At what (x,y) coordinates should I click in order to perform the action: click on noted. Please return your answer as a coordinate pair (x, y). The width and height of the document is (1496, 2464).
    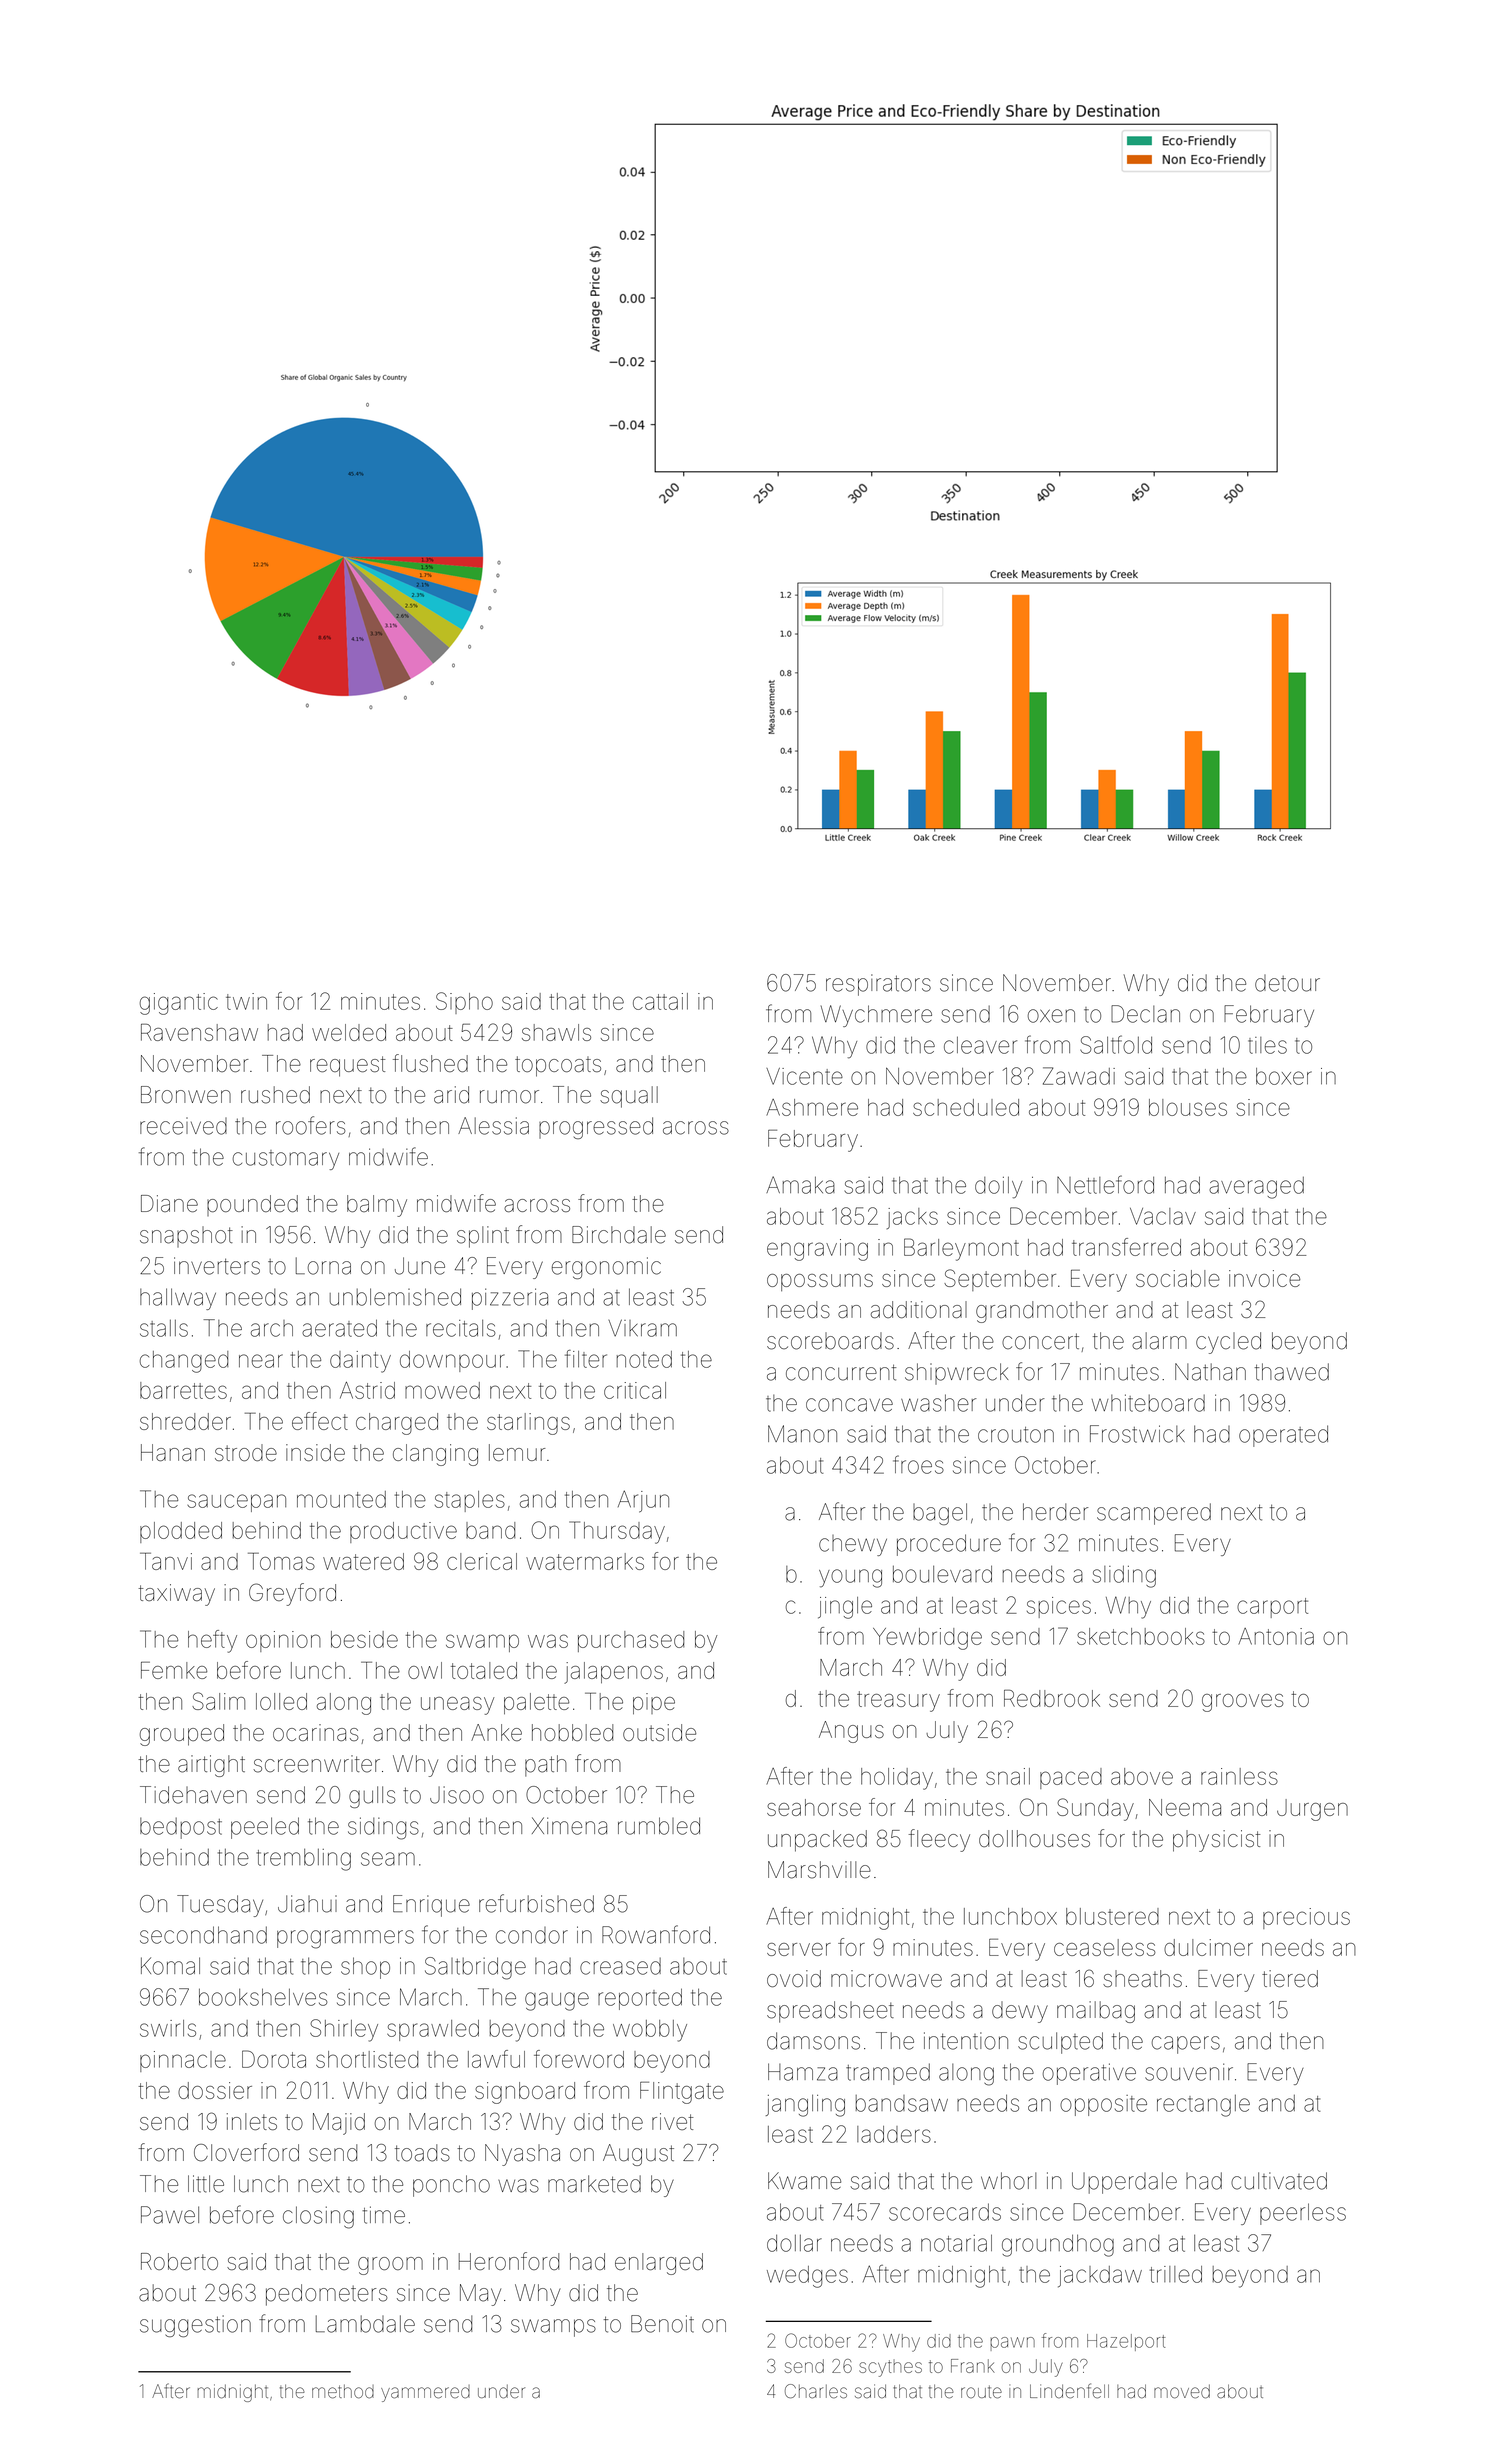
    Looking at the image, I should click on (644, 1359).
